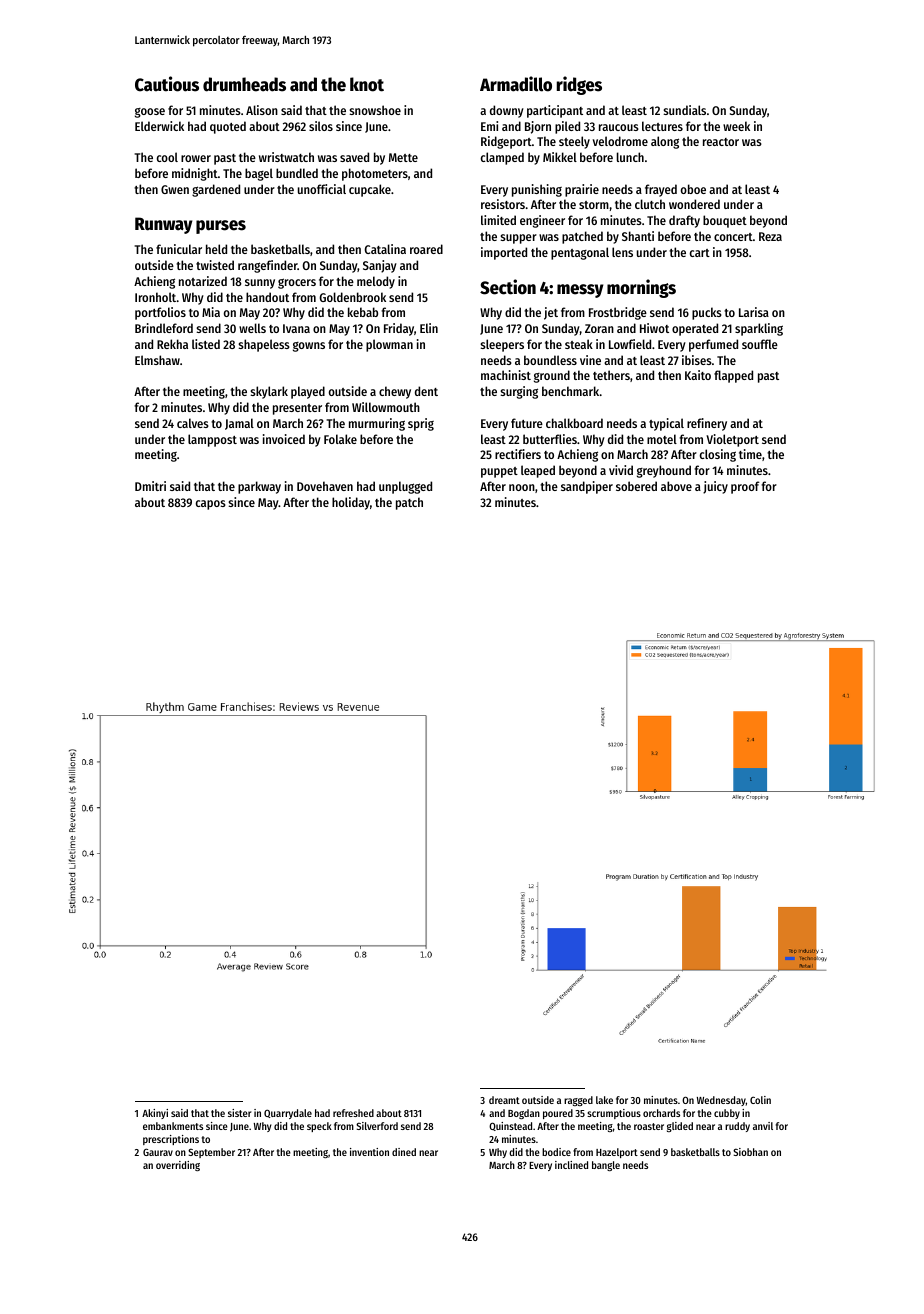 The height and width of the screenshot is (1314, 924). Describe the element at coordinates (264, 345) in the screenshot. I see `shapeless` at that location.
